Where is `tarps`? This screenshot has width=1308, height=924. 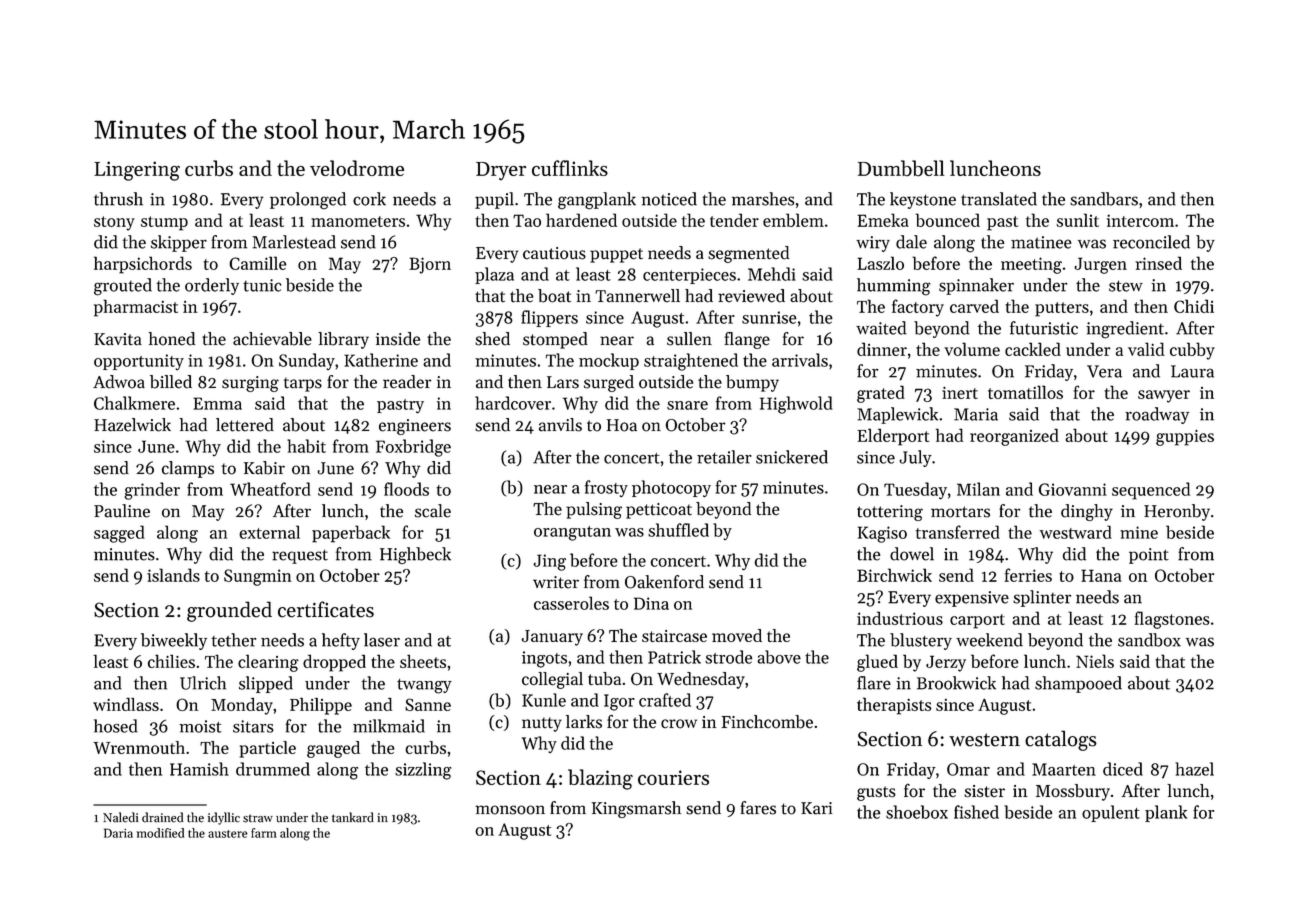
tarps is located at coordinates (303, 385).
